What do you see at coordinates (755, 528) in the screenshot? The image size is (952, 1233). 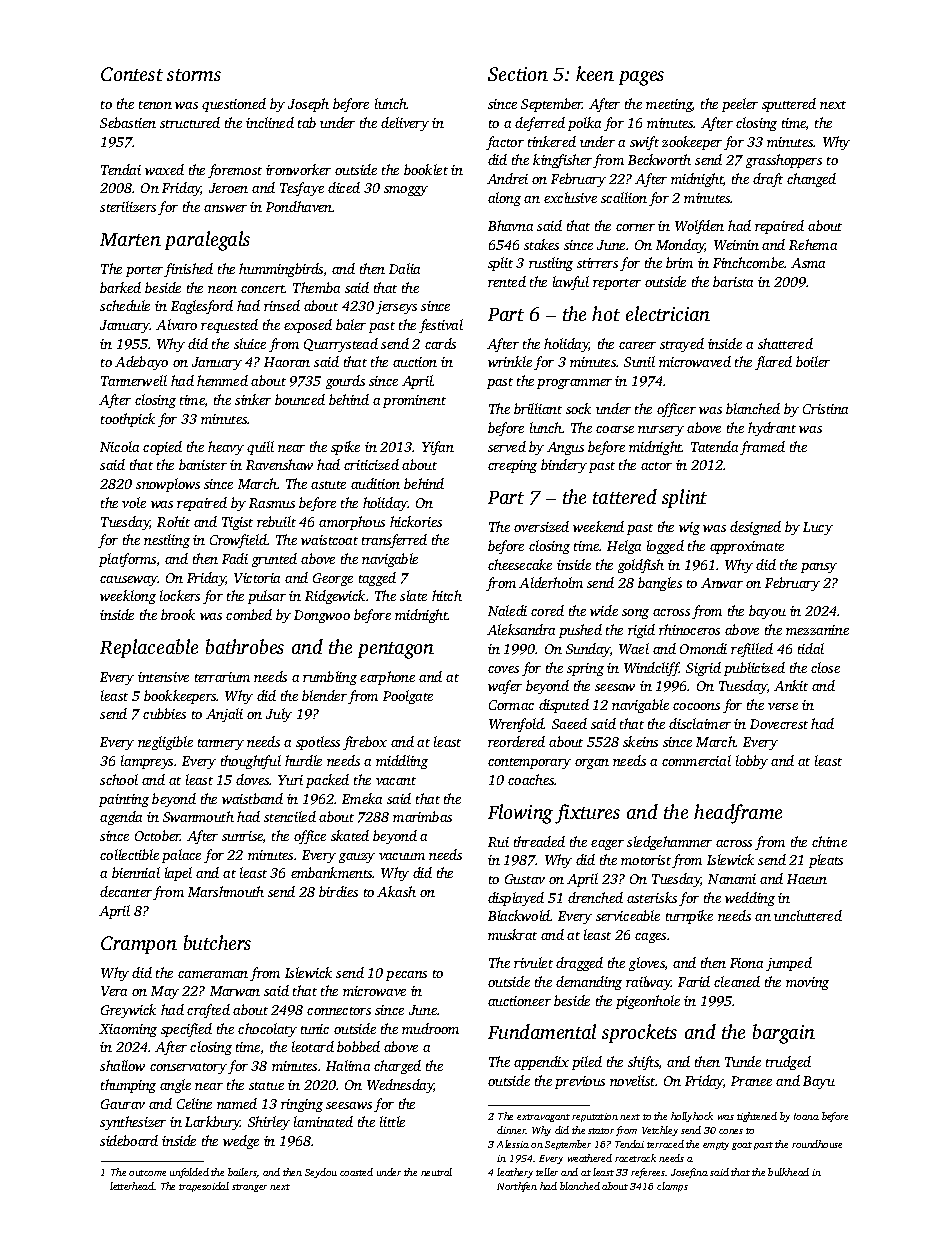 I see `designed` at bounding box center [755, 528].
